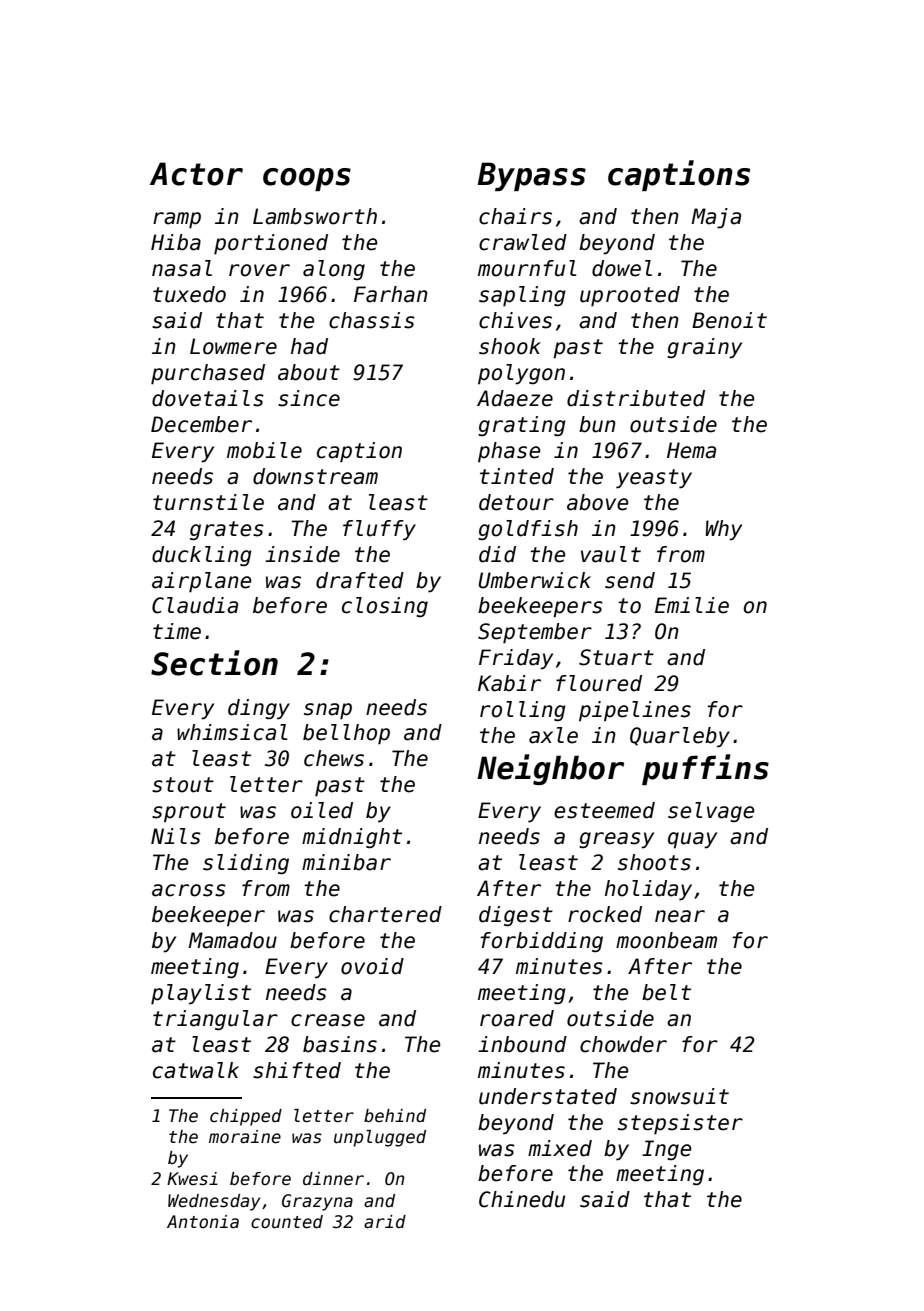  What do you see at coordinates (636, 398) in the image?
I see `distributed` at bounding box center [636, 398].
